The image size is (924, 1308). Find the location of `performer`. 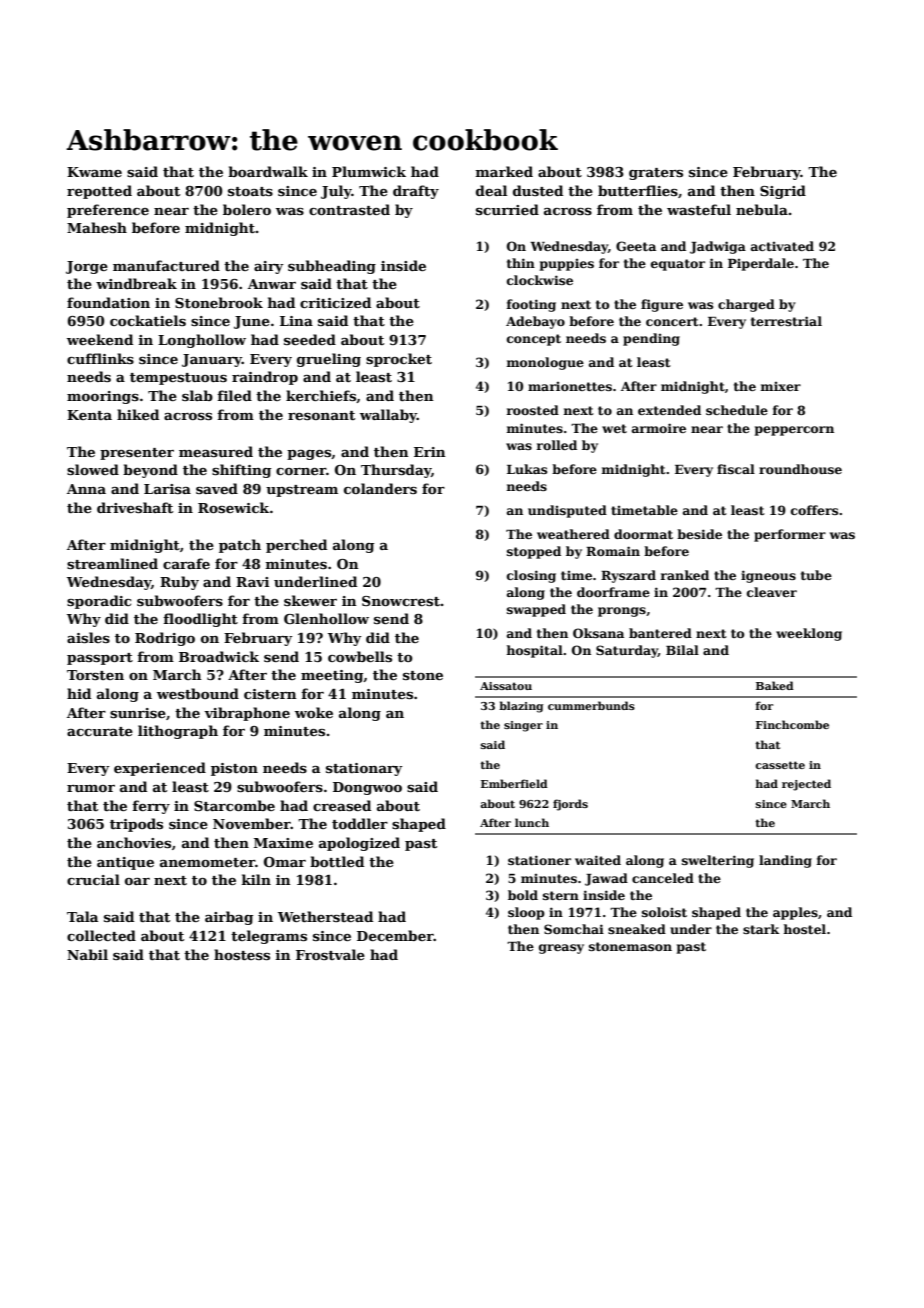

performer is located at coordinates (790, 535).
